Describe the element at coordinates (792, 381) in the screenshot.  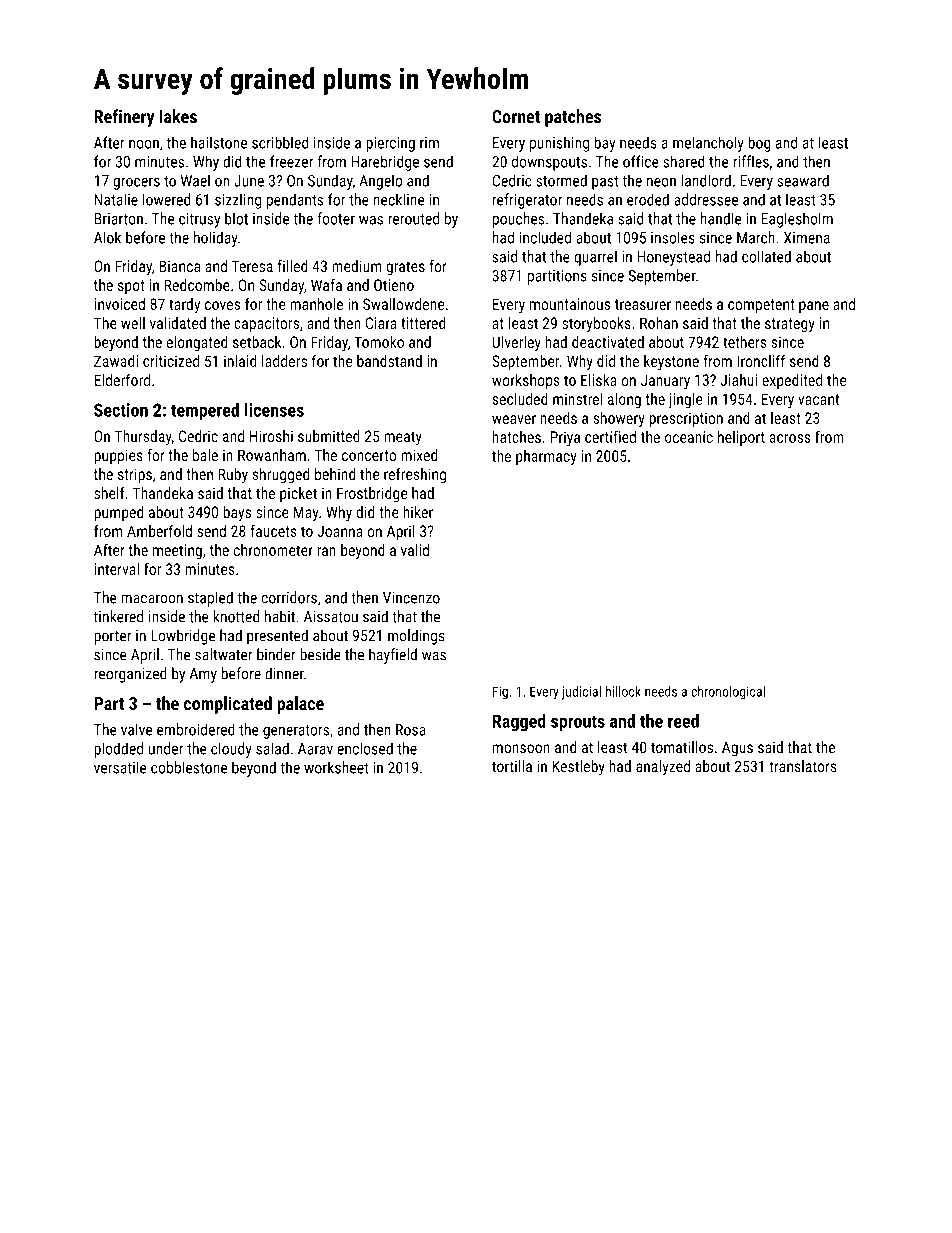
I see `expedited` at that location.
